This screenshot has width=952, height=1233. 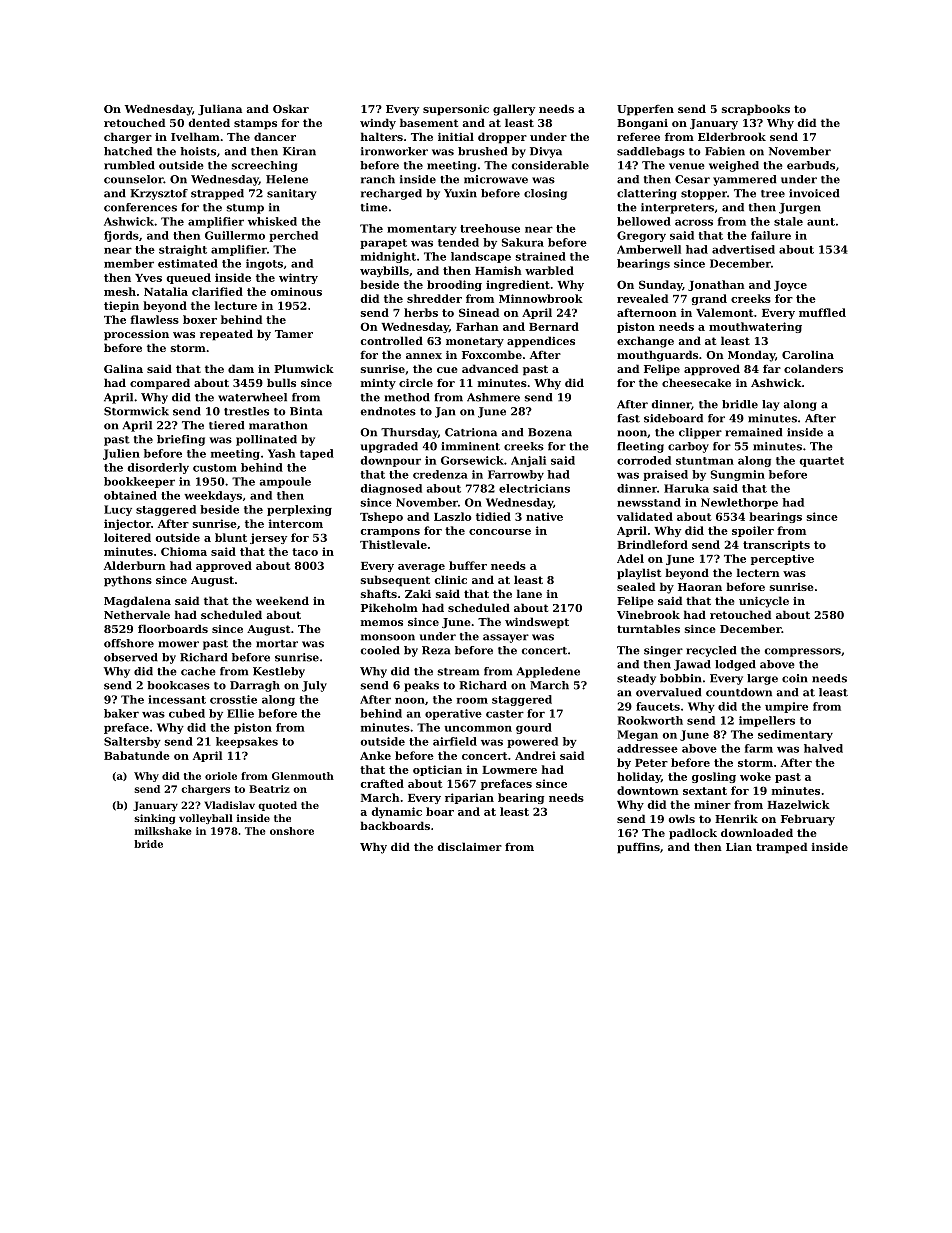 I want to click on scrapbooks, so click(x=756, y=110).
